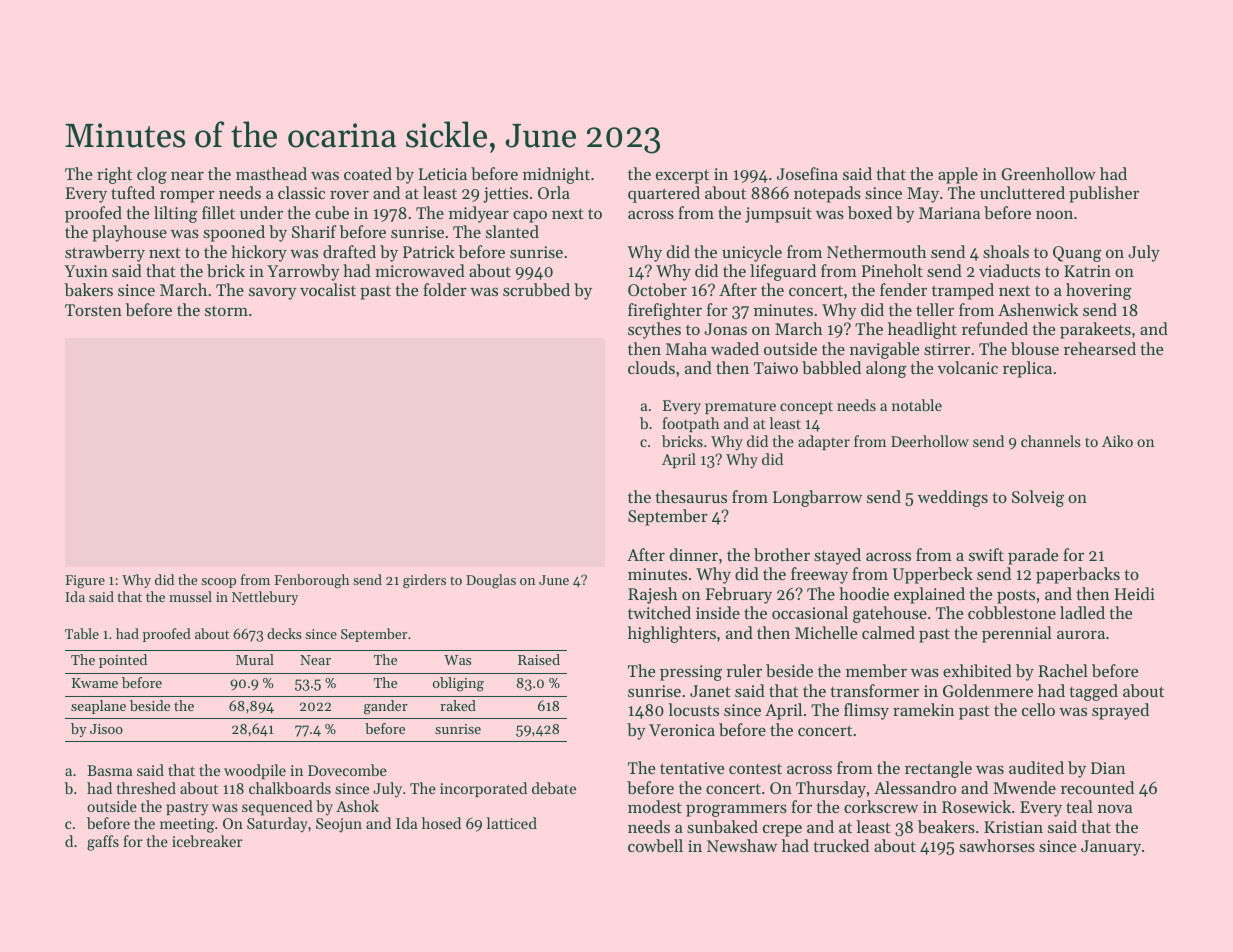  Describe the element at coordinates (693, 709) in the screenshot. I see `locusts` at that location.
